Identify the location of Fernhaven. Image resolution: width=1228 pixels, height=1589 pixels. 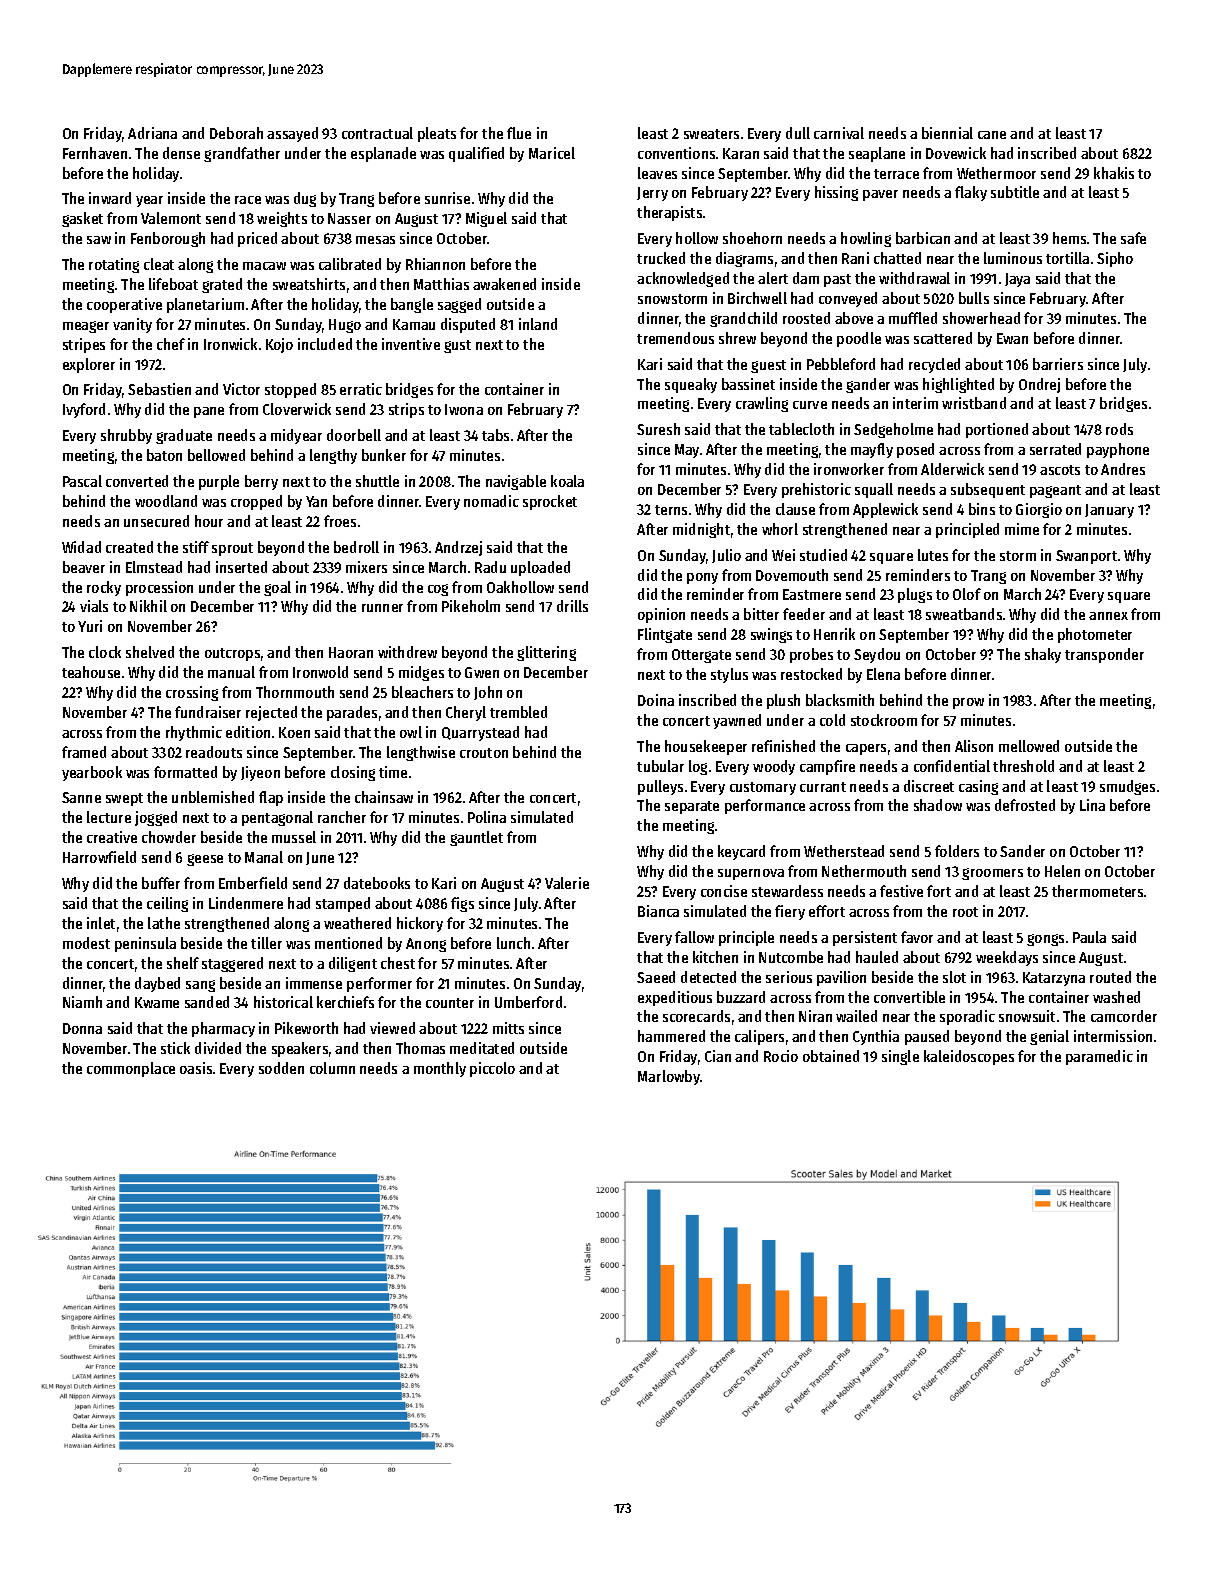
(95, 153).
